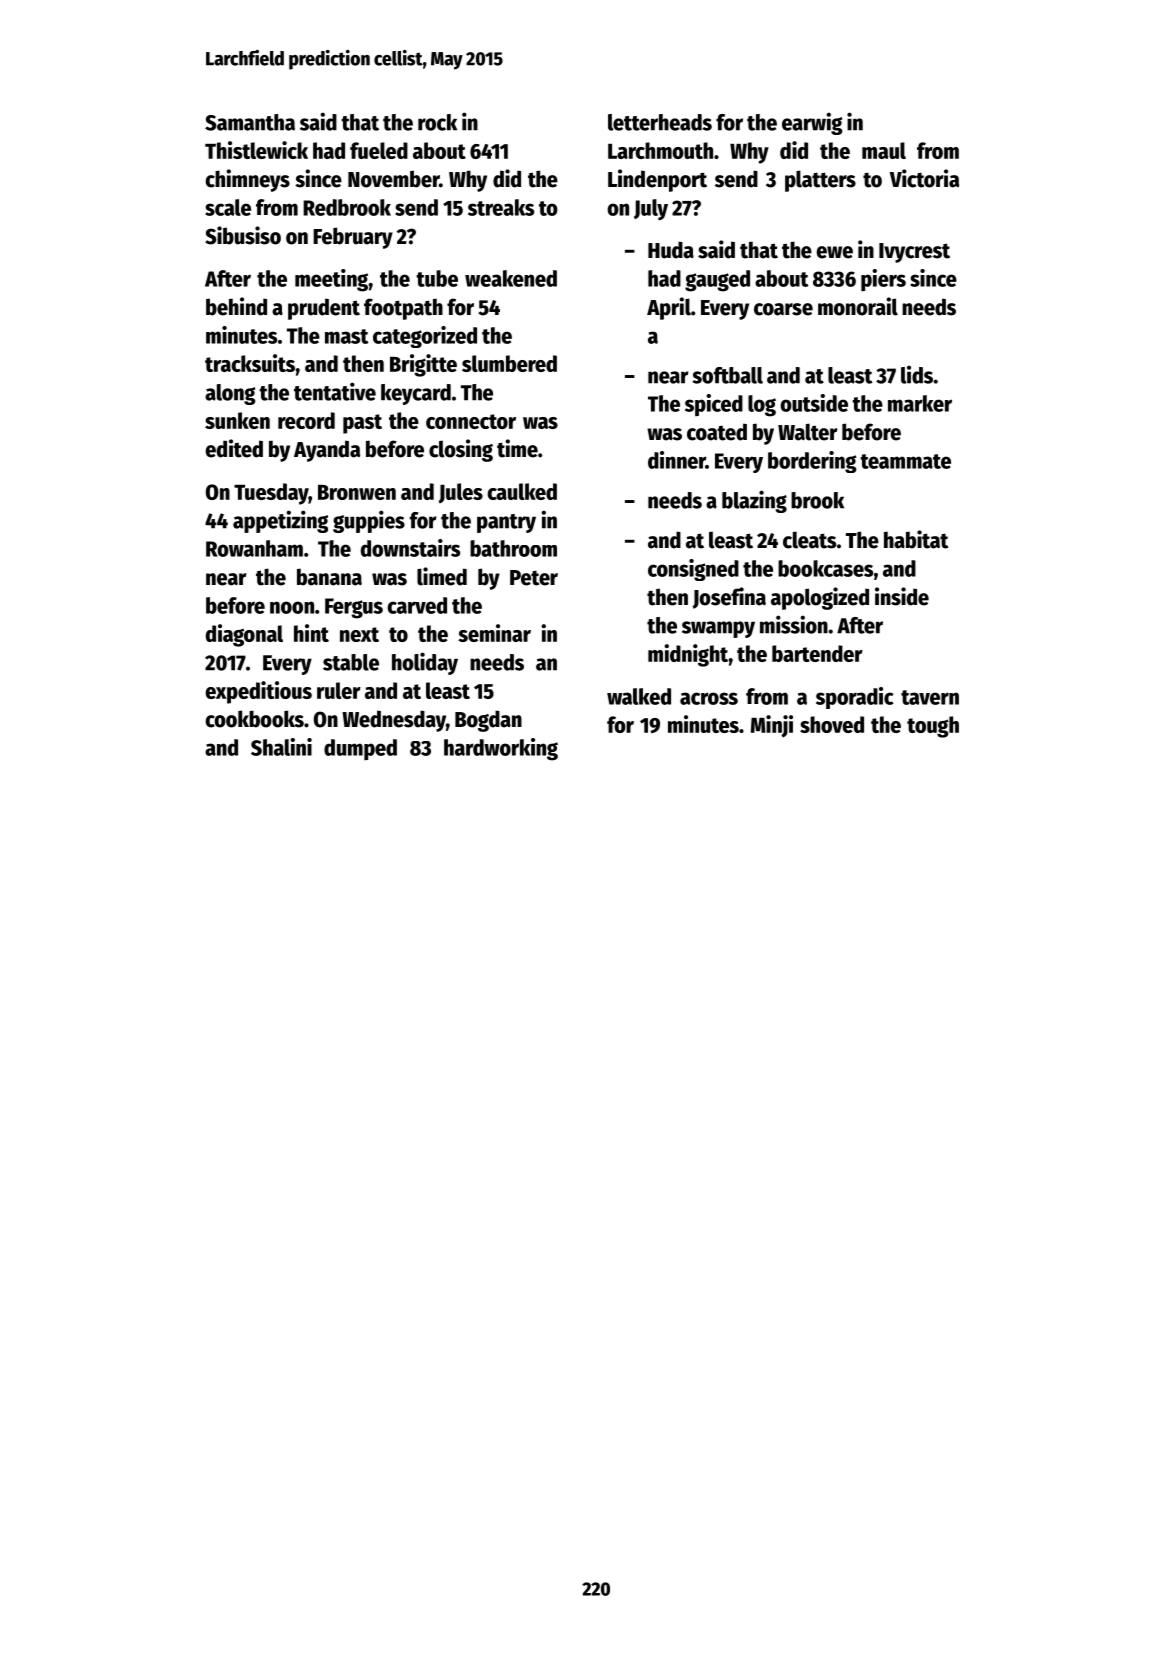 This image has height=1654, width=1165. I want to click on midnight, so click(688, 655).
